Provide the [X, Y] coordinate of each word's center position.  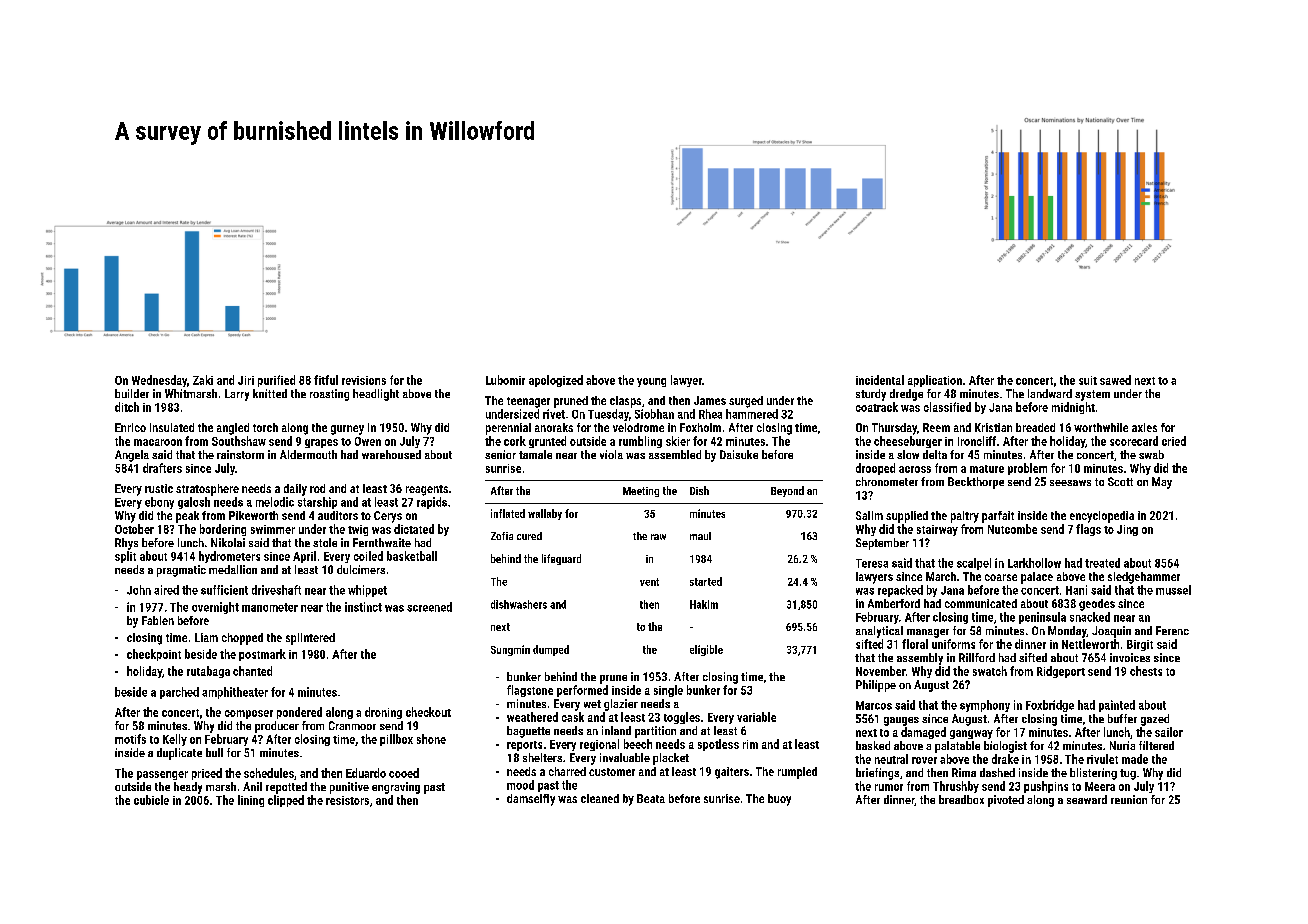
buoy [779, 800]
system [1092, 395]
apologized [556, 381]
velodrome [638, 427]
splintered [310, 639]
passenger [162, 775]
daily [295, 490]
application [935, 381]
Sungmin [510, 650]
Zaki [203, 380]
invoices [1130, 657]
